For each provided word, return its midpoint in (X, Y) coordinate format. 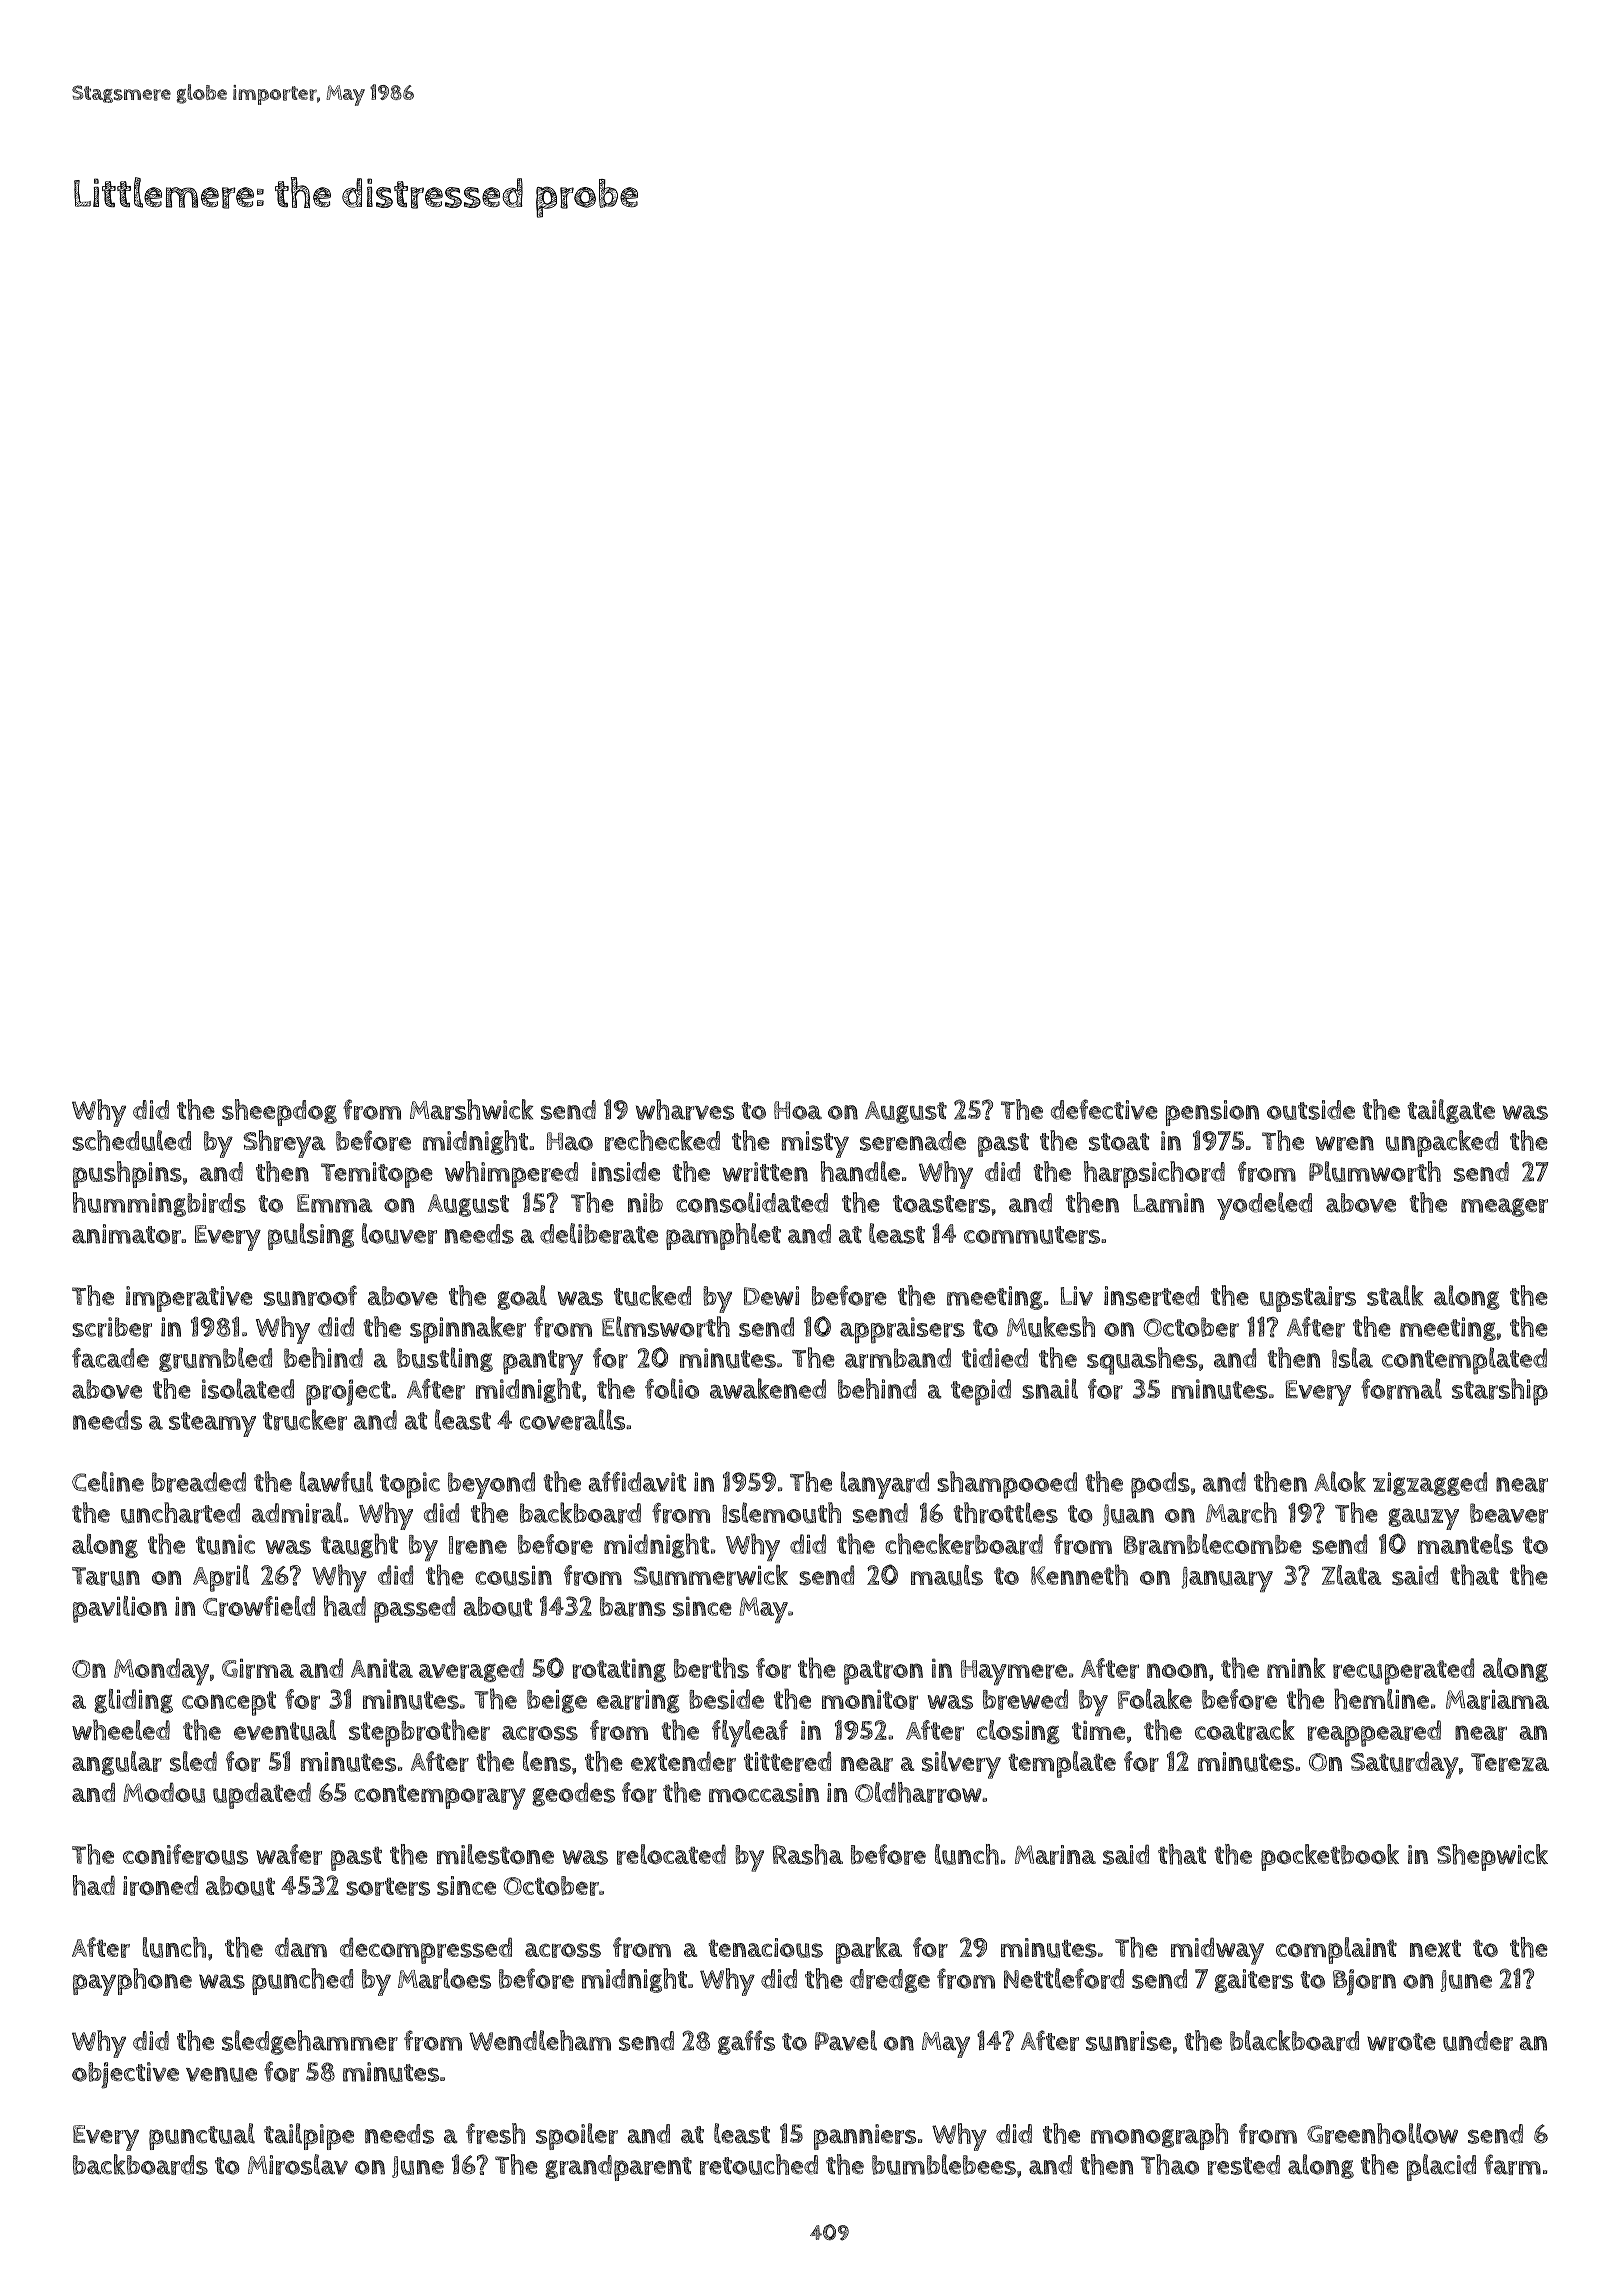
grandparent (618, 2168)
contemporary (440, 1797)
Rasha (808, 1854)
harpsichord (1154, 1174)
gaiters (1254, 1981)
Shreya (284, 1144)
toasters (941, 1204)
